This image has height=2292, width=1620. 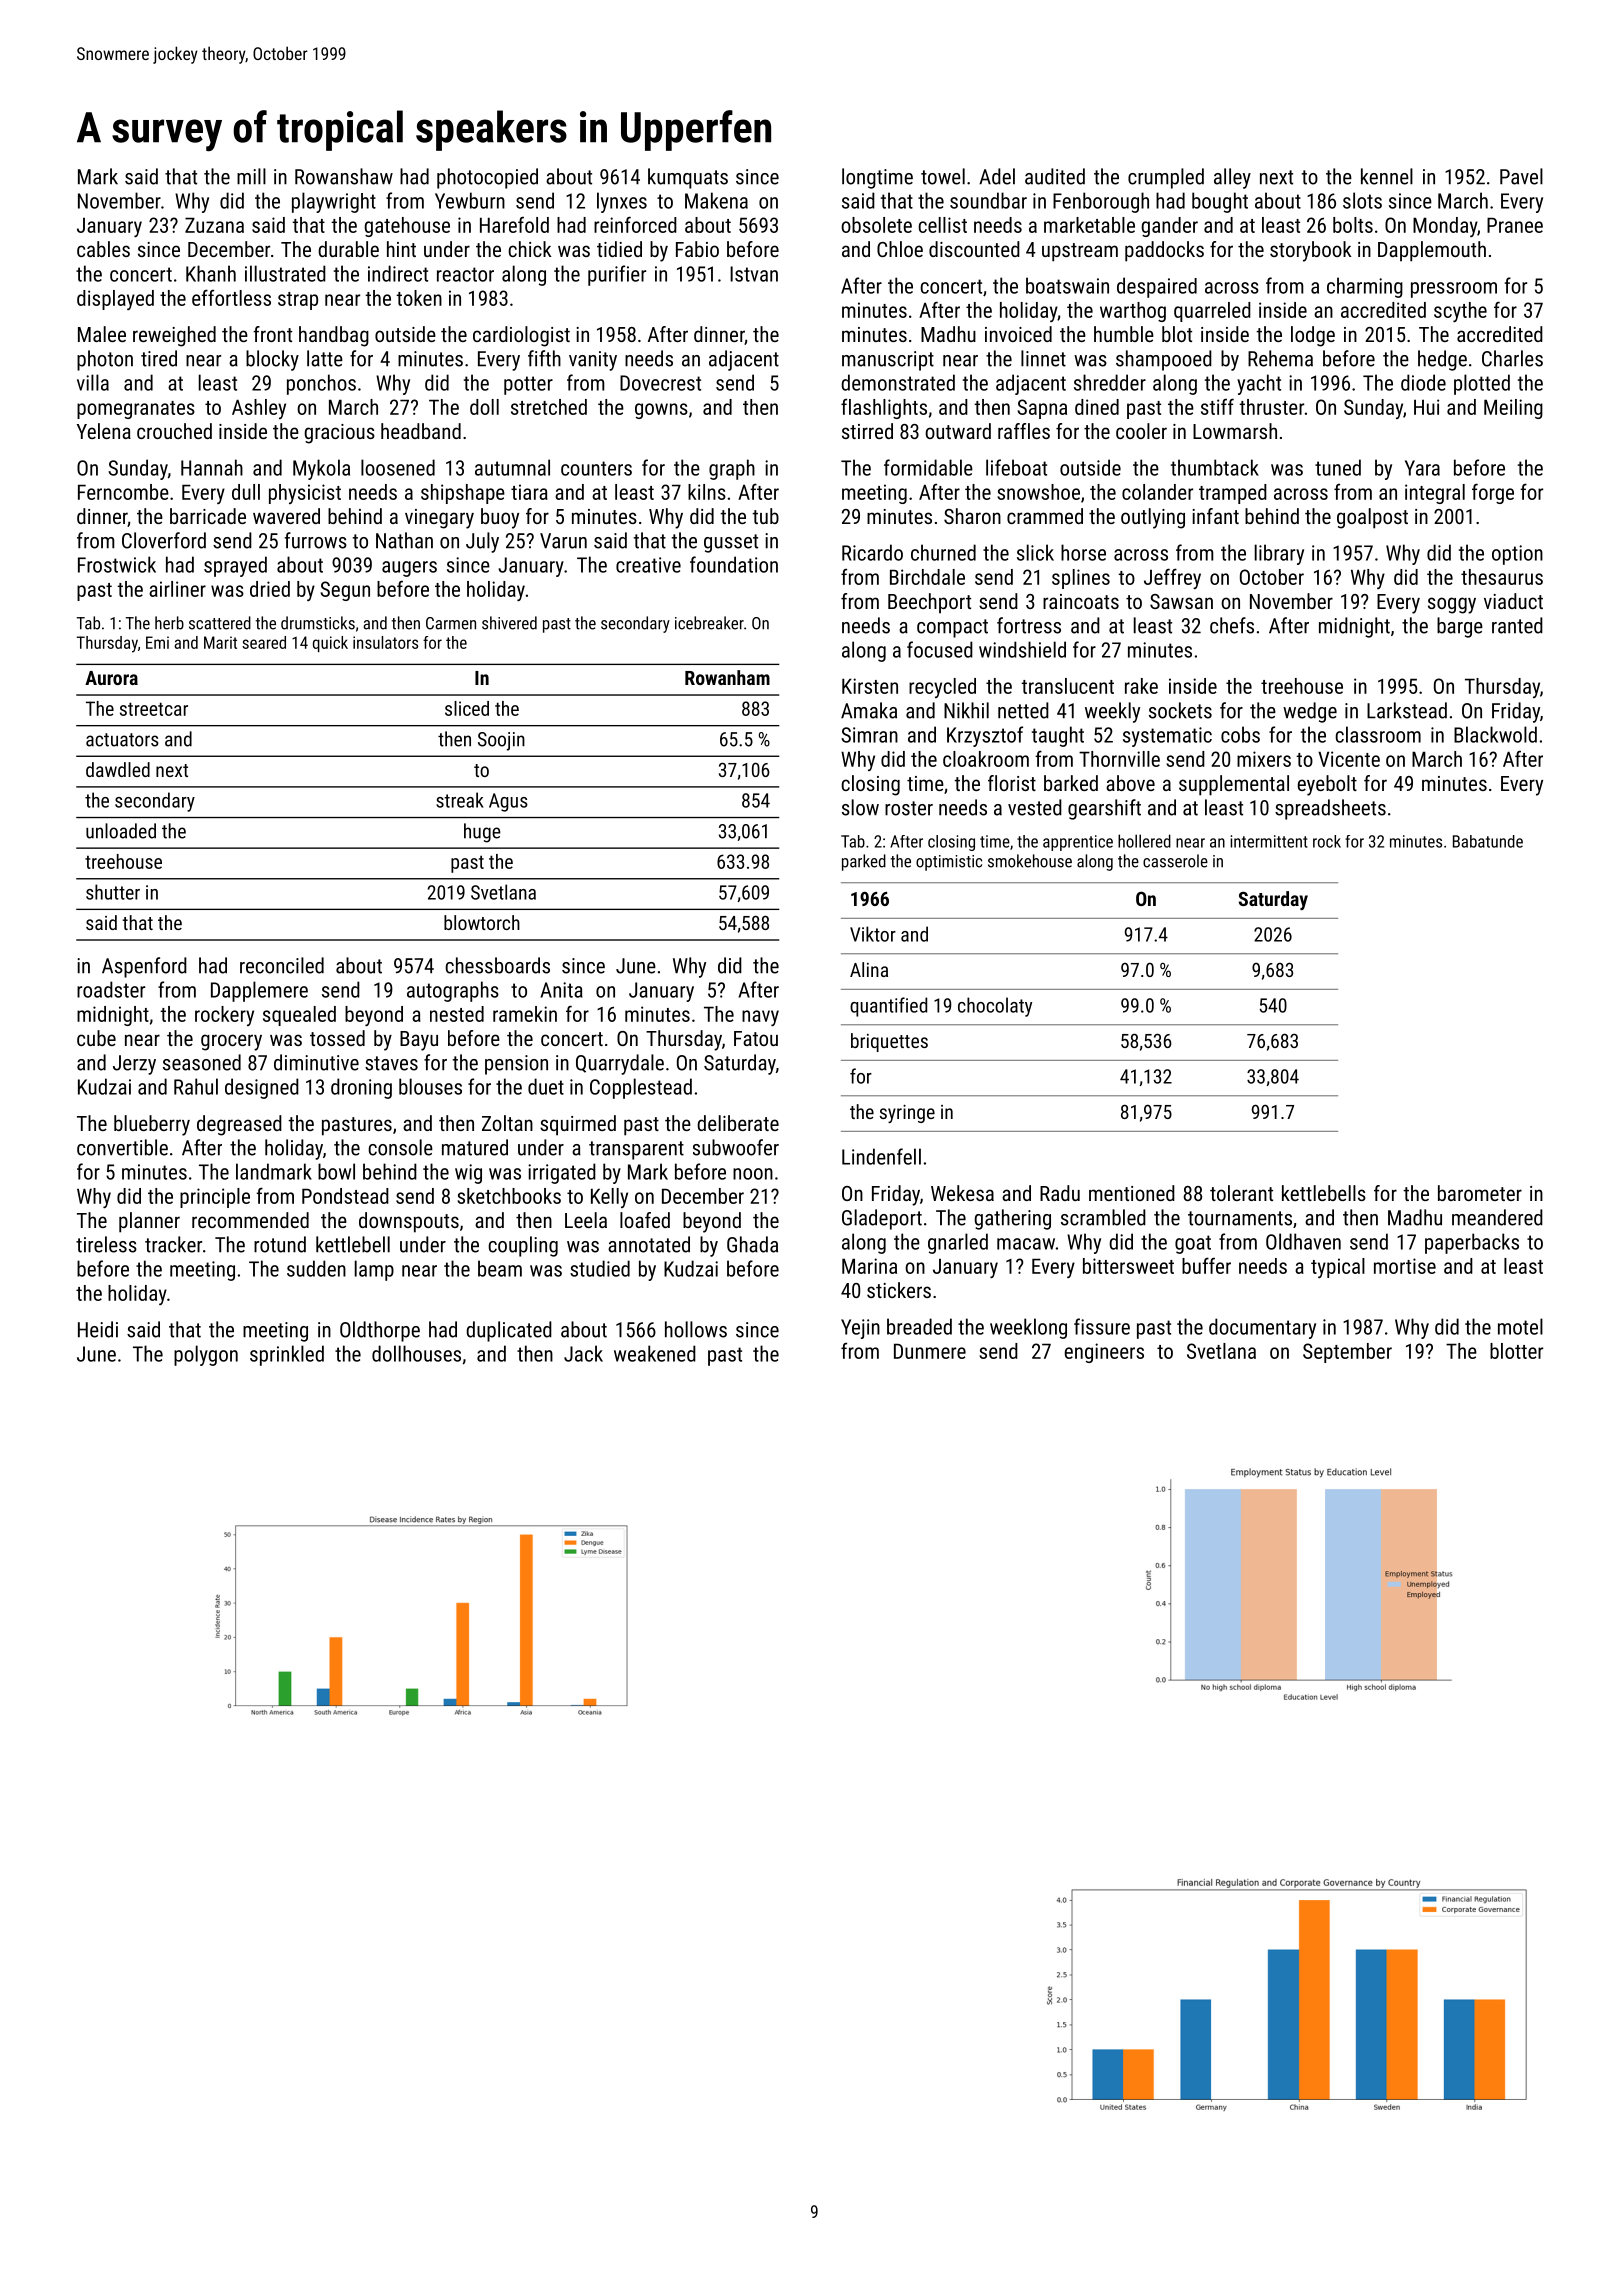 I want to click on rotund, so click(x=280, y=1244).
